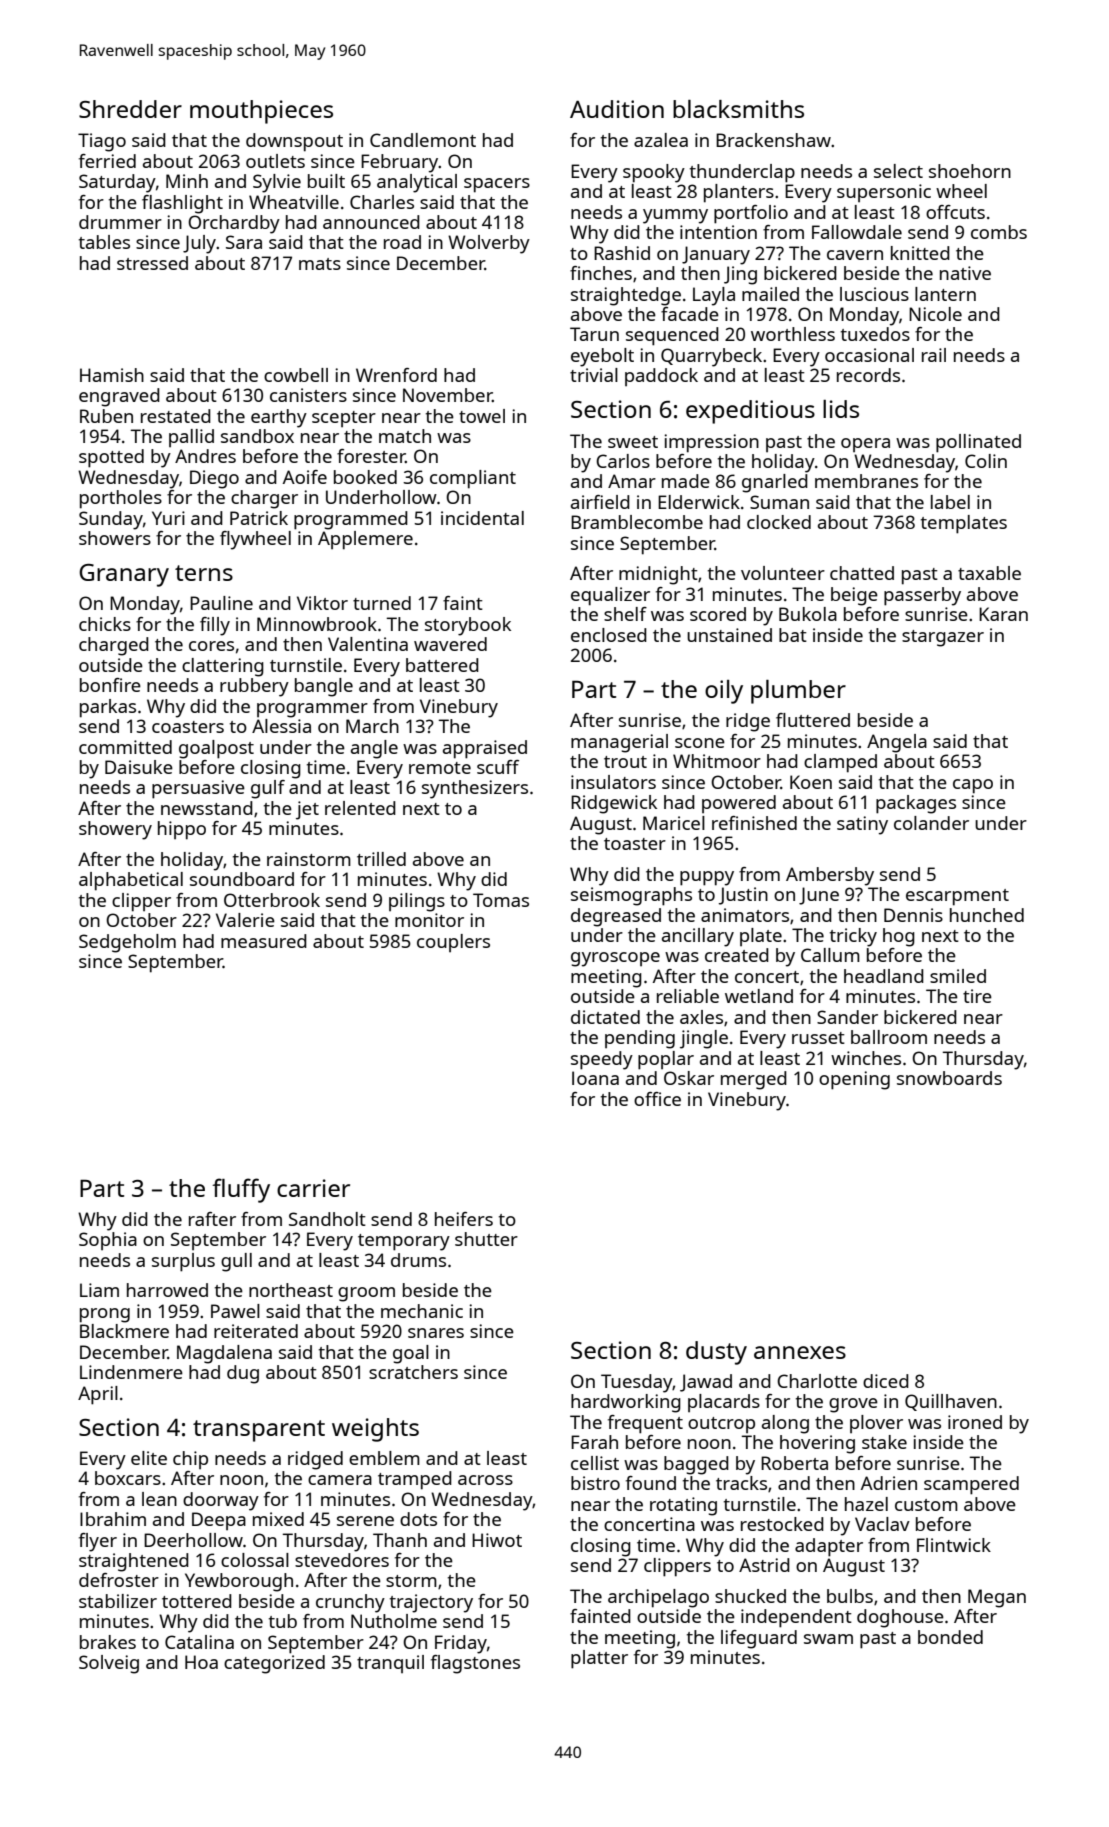 The width and height of the screenshot is (1109, 1827). Describe the element at coordinates (368, 644) in the screenshot. I see `Valentina` at that location.
